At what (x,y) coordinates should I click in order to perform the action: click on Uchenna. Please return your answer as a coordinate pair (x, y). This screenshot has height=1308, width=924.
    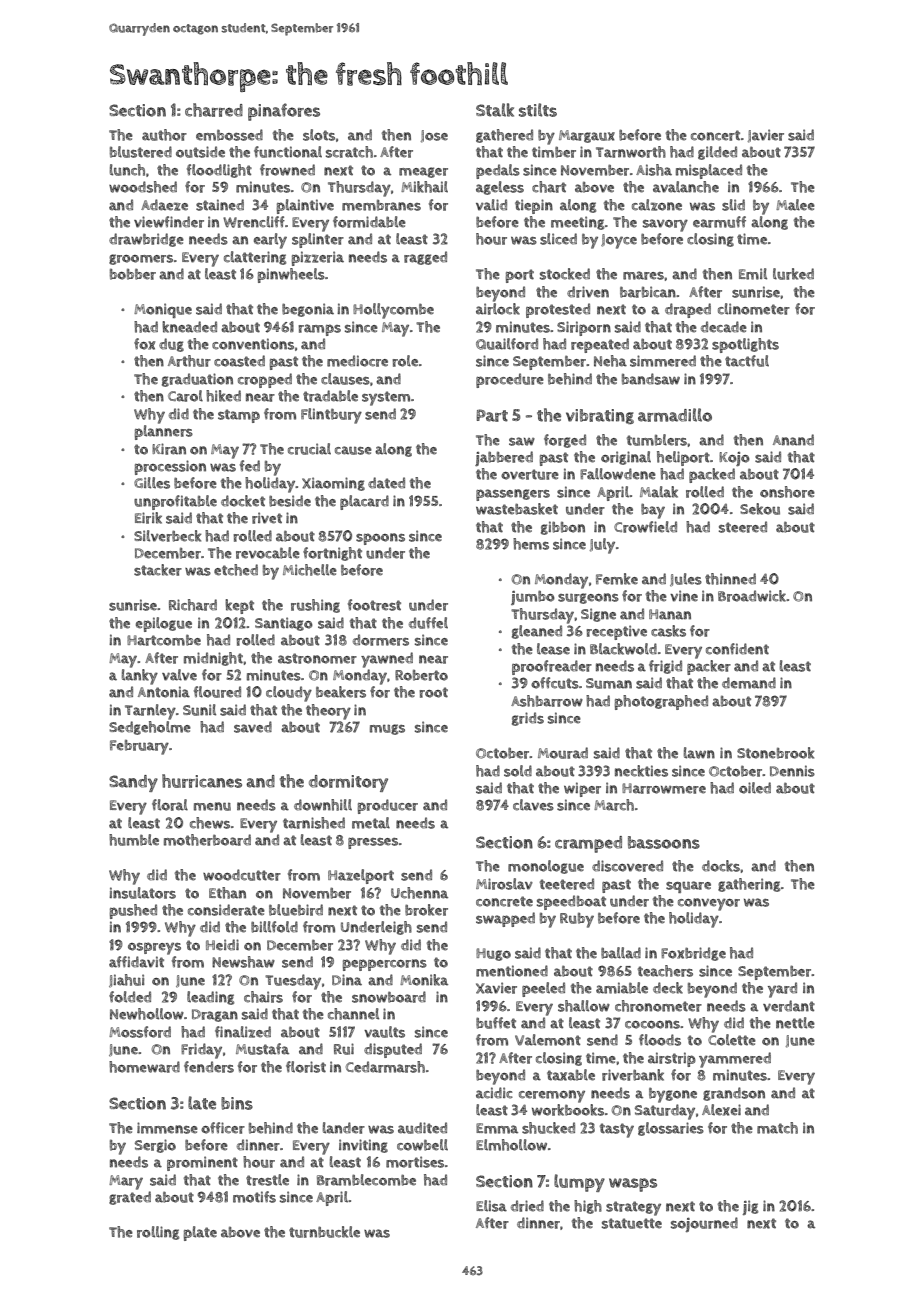
    Looking at the image, I should click on (419, 893).
